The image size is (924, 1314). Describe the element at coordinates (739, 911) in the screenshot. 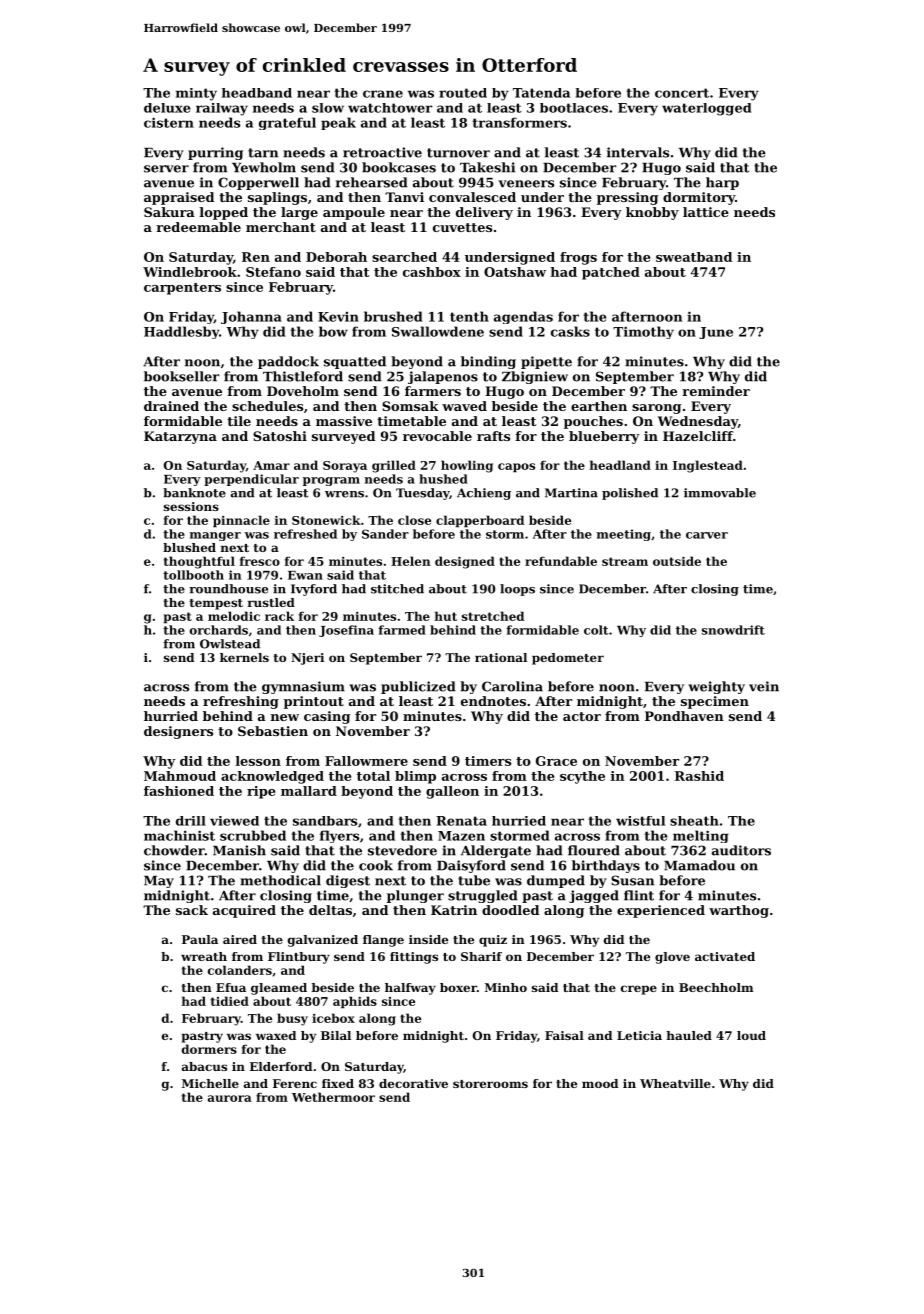

I see `warthog` at that location.
